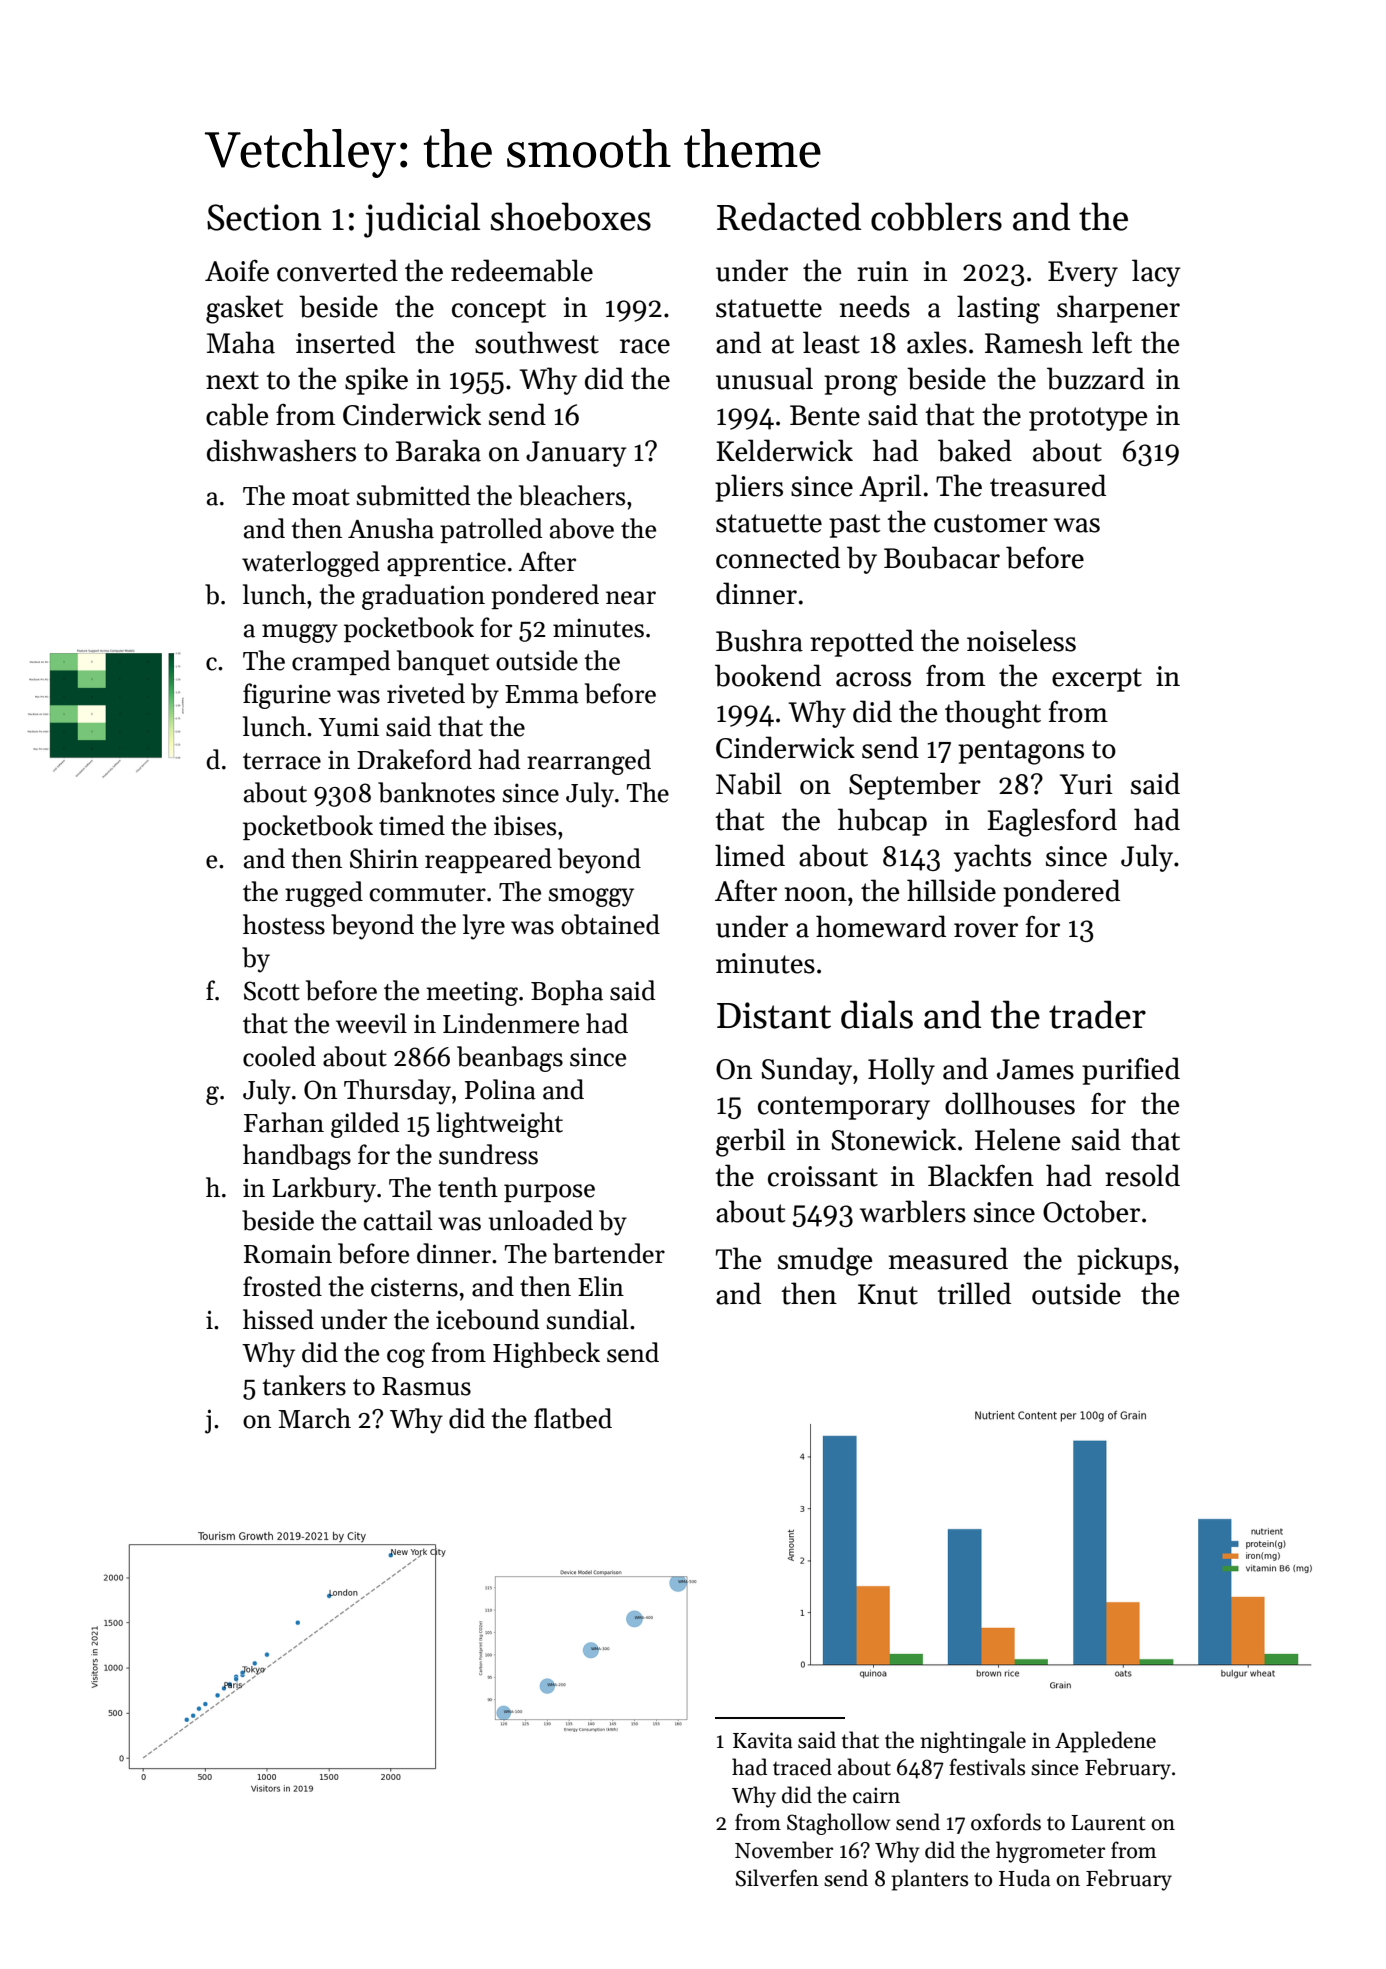 The image size is (1386, 1969). I want to click on Scott, so click(272, 991).
